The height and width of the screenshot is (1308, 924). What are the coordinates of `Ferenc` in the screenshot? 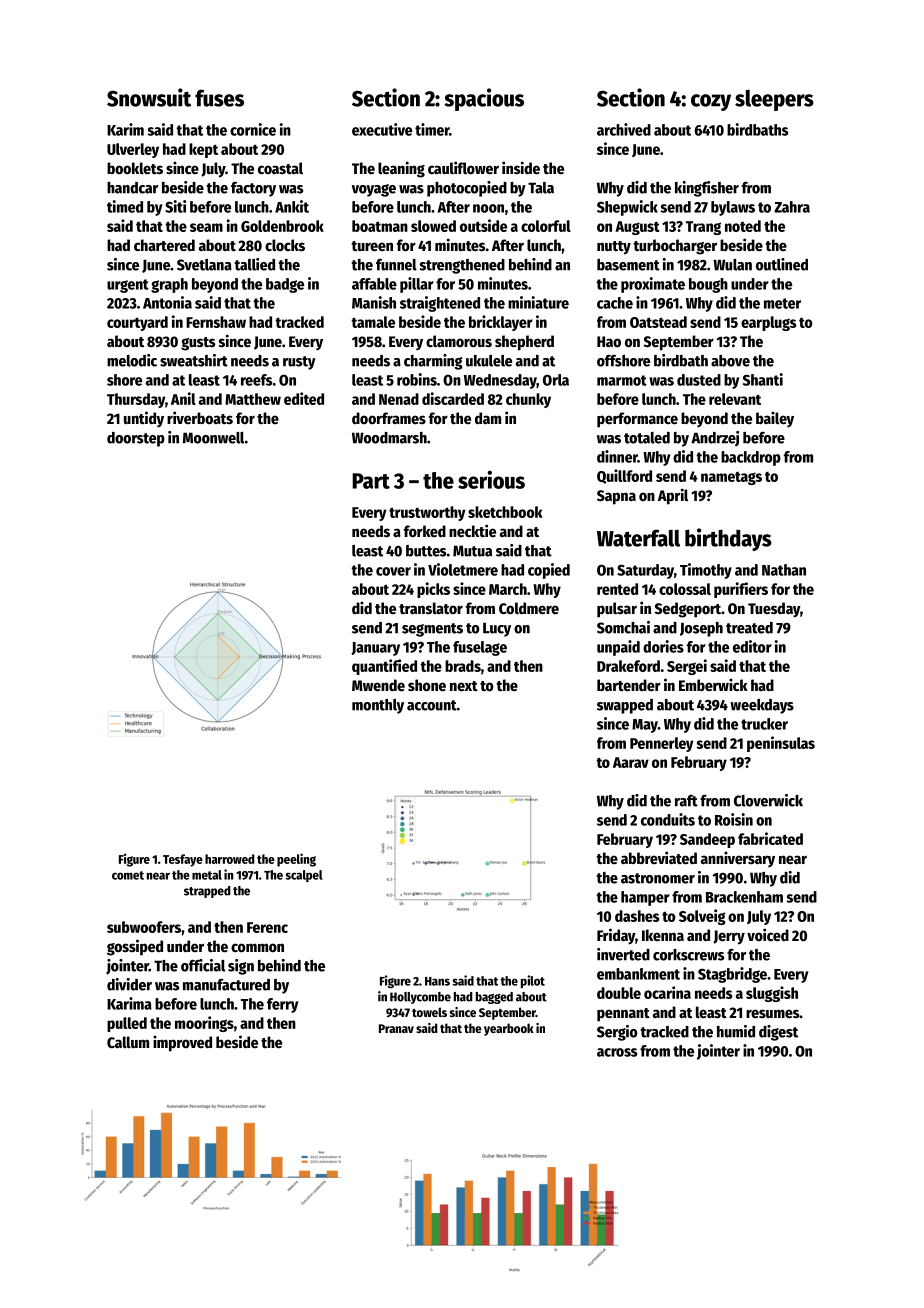 It's located at (267, 927).
